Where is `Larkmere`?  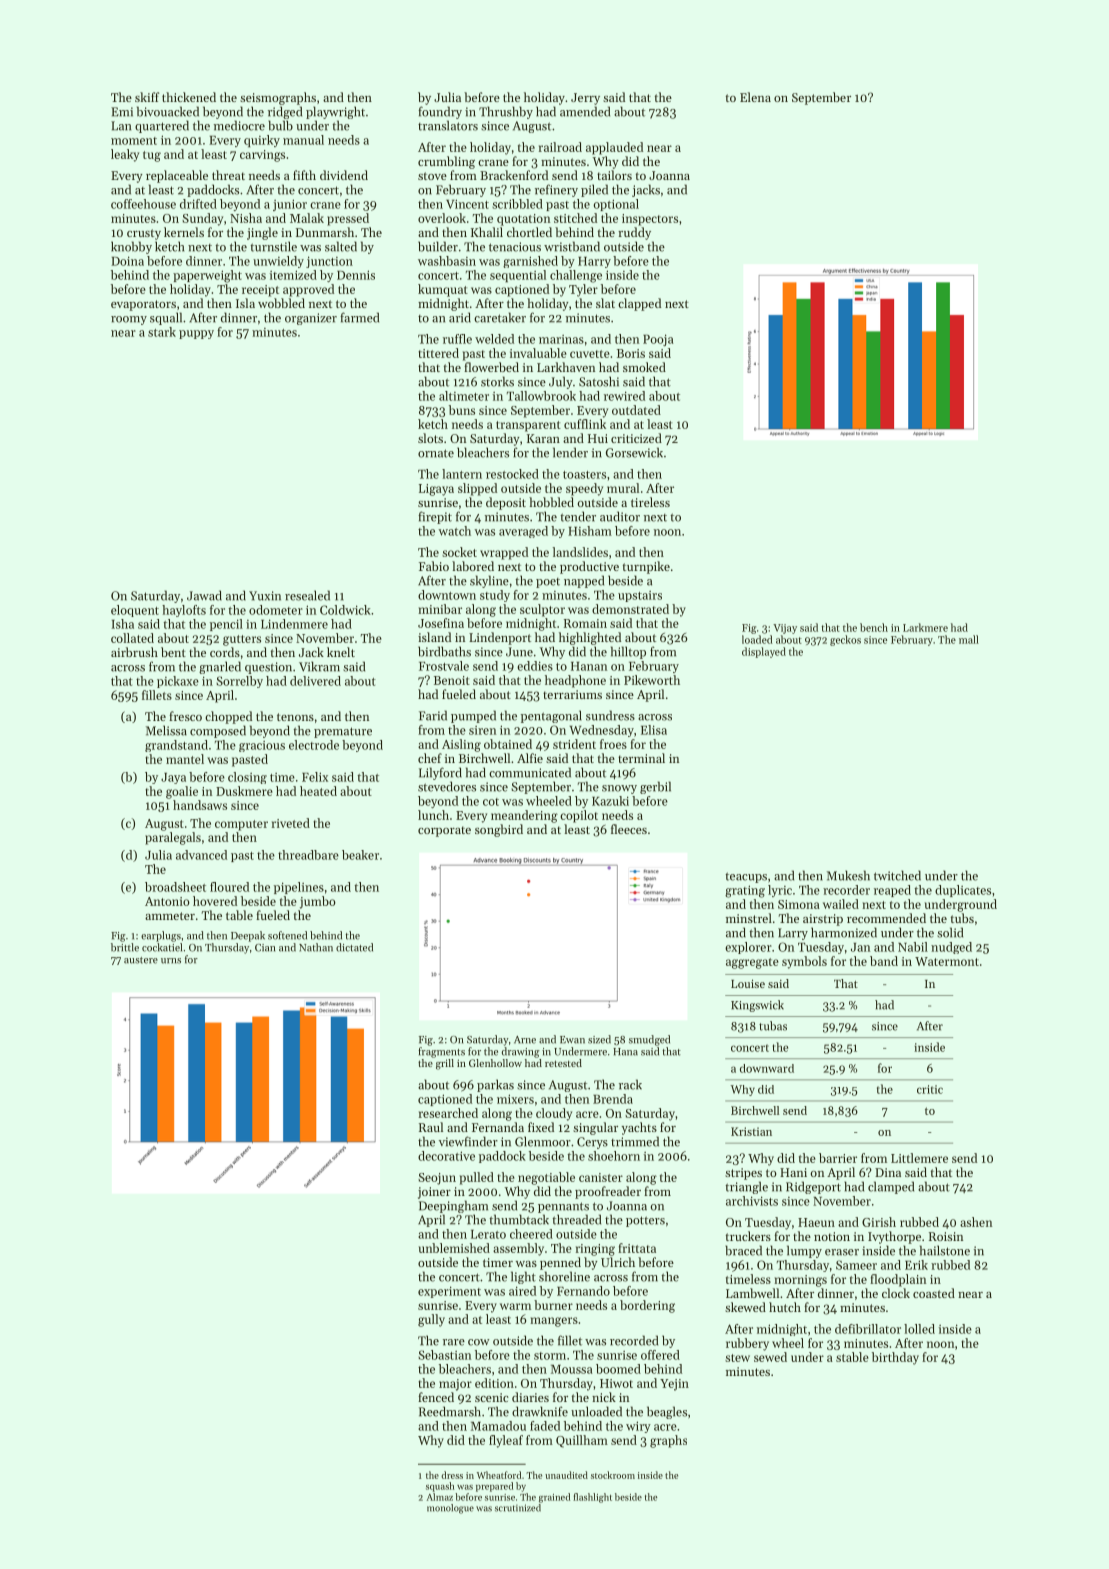 Larkmere is located at coordinates (925, 627).
